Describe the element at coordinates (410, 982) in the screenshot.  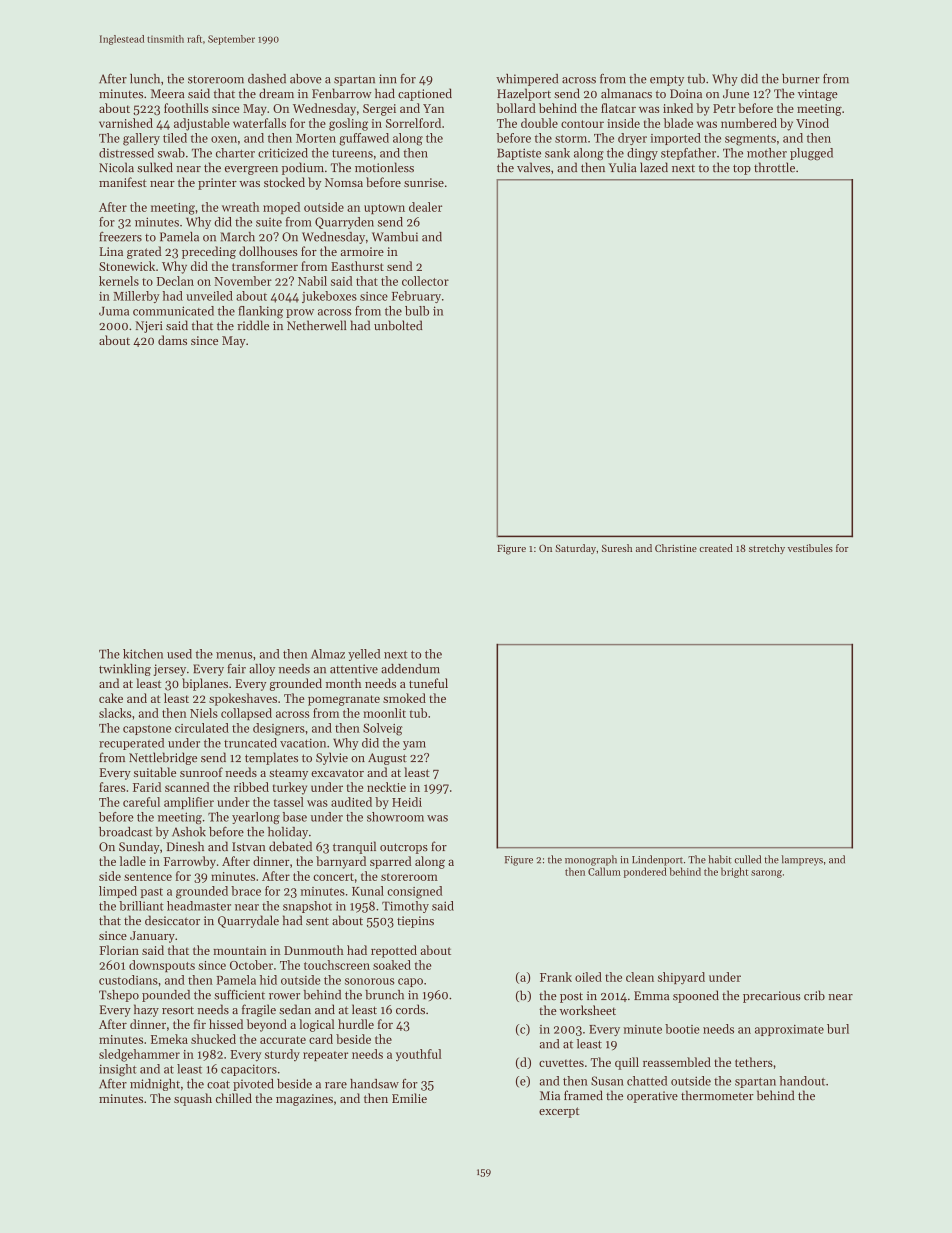
I see `capo` at that location.
